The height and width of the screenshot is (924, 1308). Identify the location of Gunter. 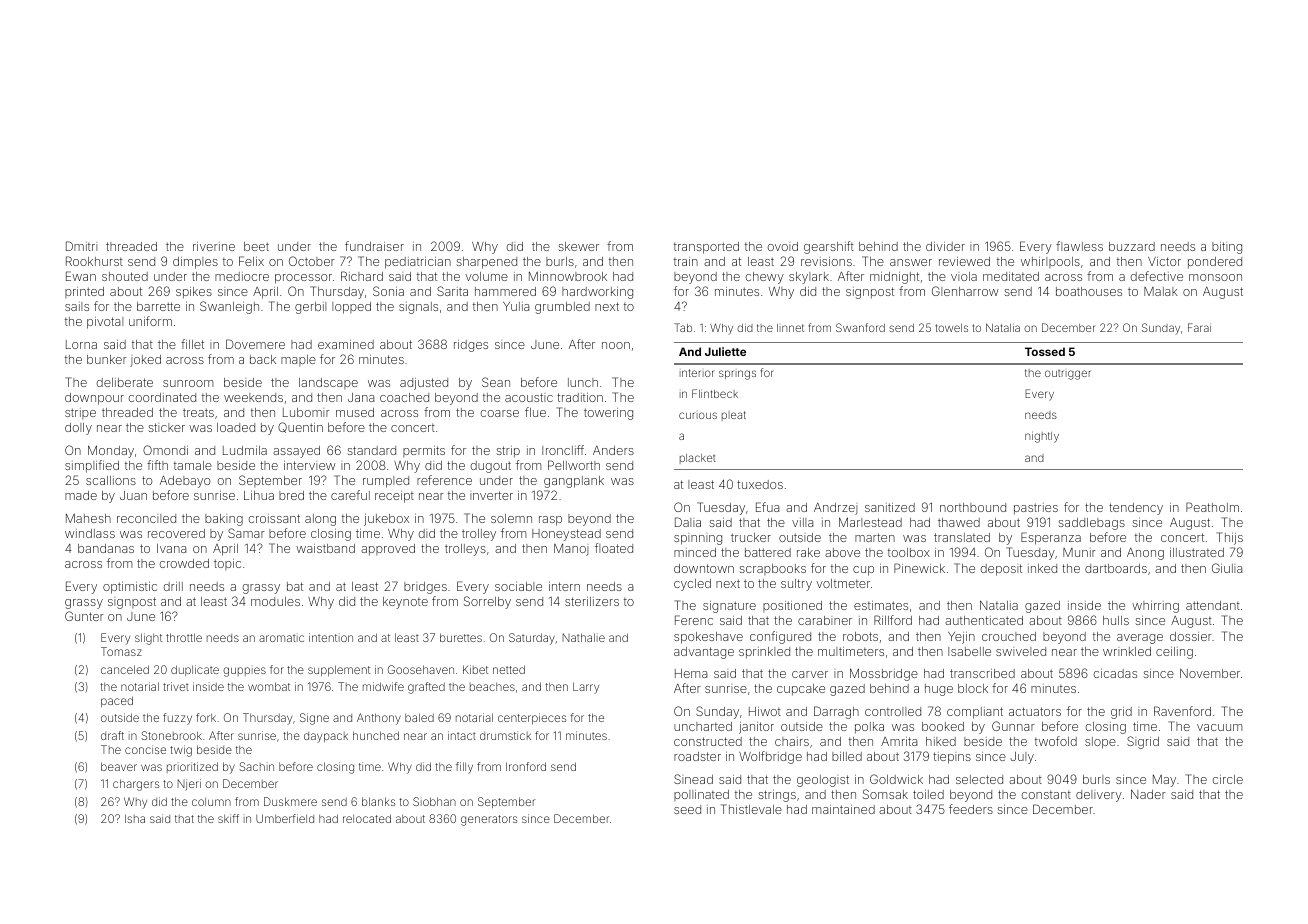
(84, 616).
